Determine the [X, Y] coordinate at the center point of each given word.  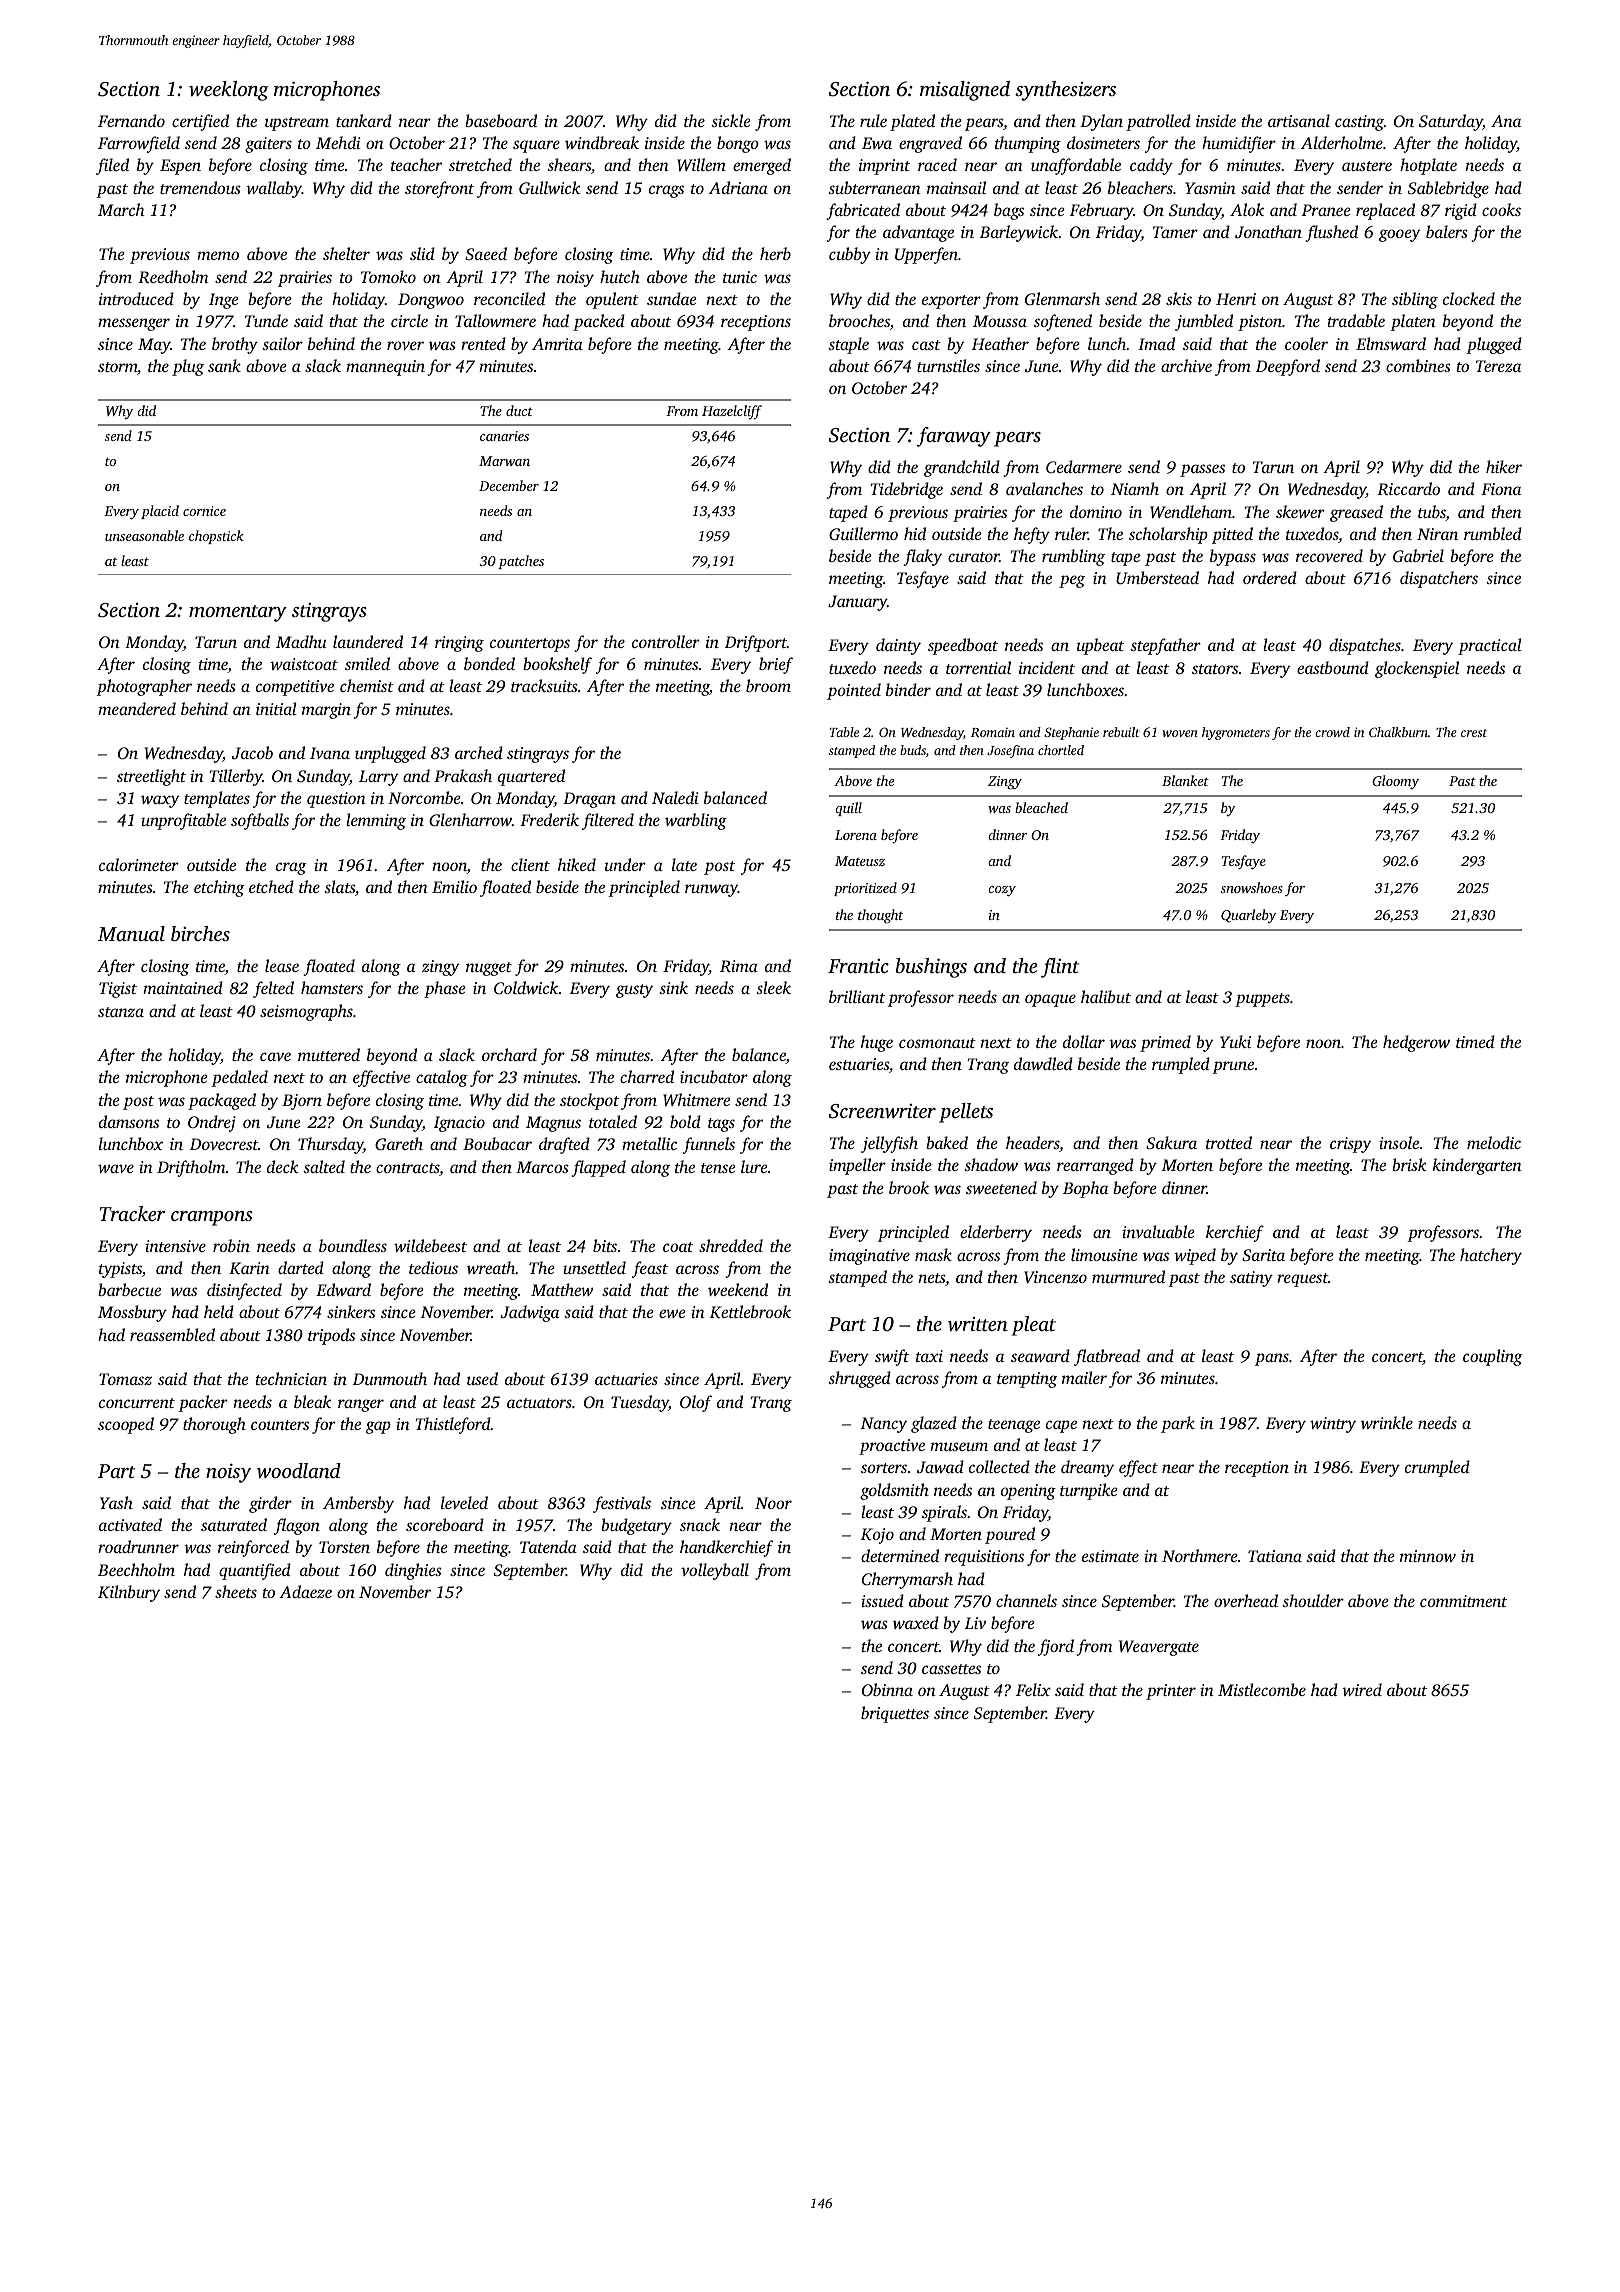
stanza [121, 1012]
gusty [634, 991]
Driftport [756, 643]
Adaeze [305, 1591]
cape [1061, 1426]
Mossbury [132, 1313]
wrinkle [1387, 1422]
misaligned [965, 91]
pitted [1232, 535]
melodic [1494, 1142]
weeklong [229, 91]
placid [160, 512]
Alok [1247, 209]
